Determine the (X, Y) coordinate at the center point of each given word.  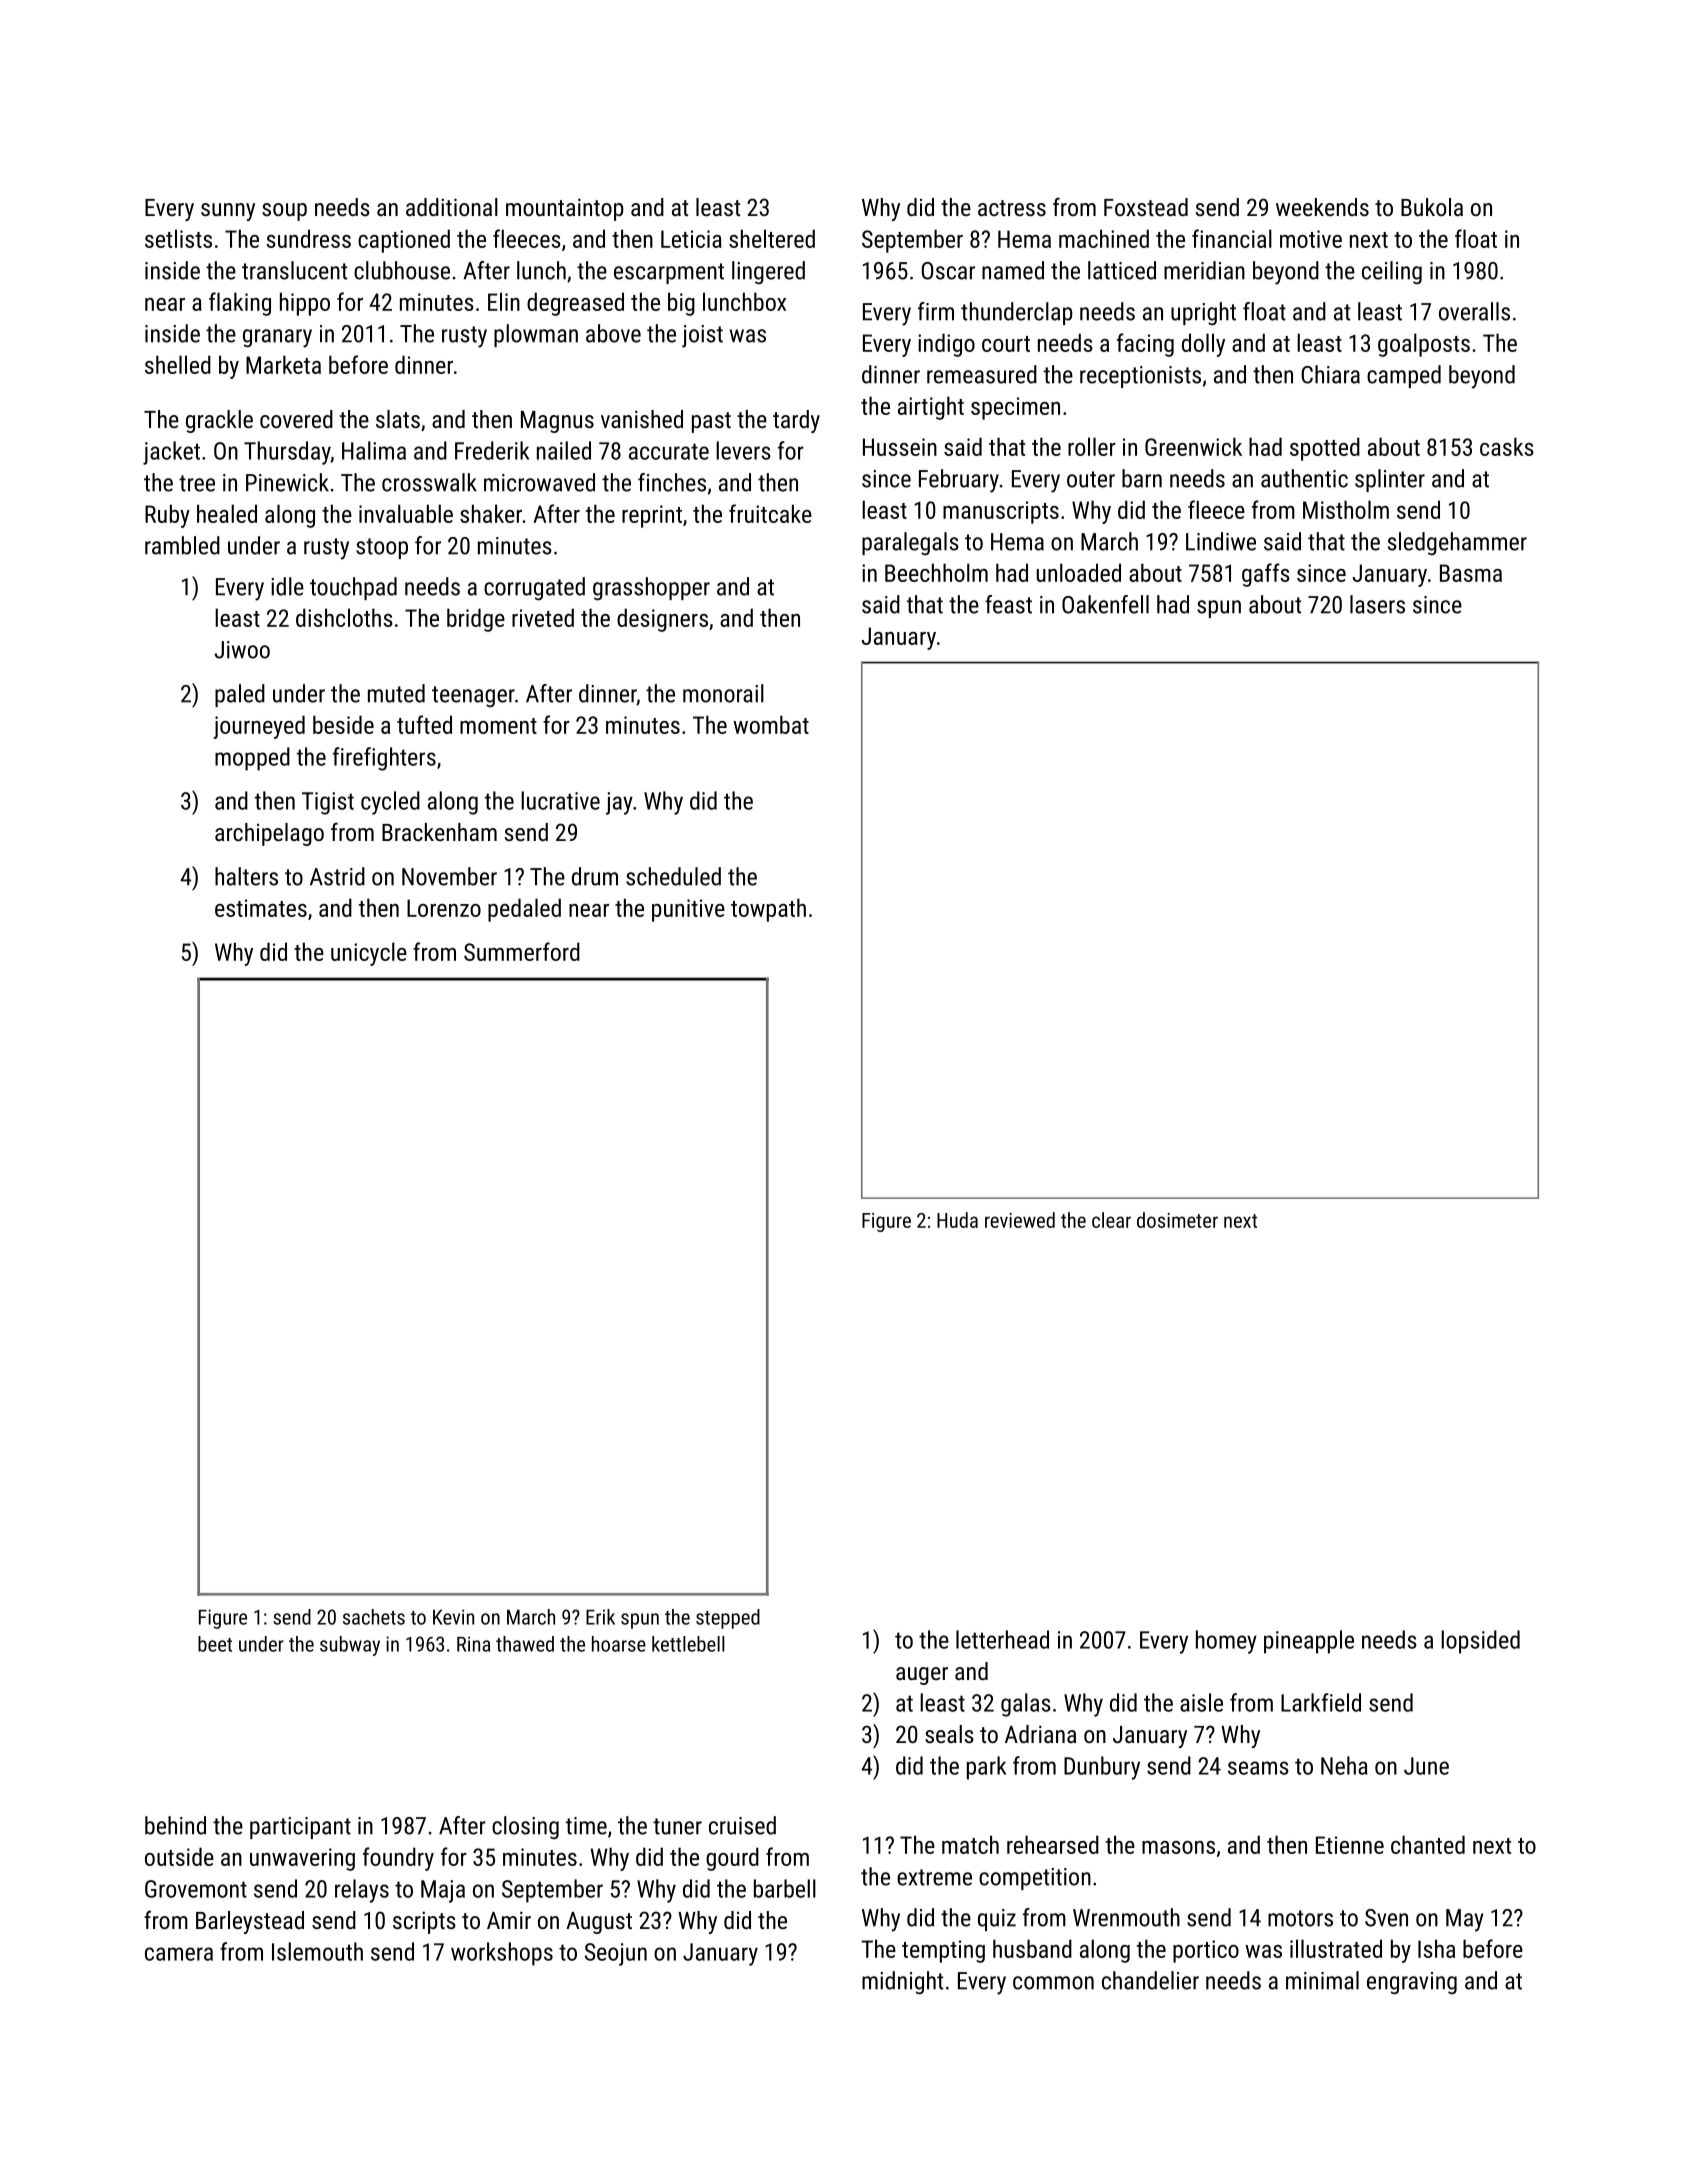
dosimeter (1177, 1220)
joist (702, 336)
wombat (771, 724)
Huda (957, 1220)
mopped (252, 759)
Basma (1471, 573)
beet (215, 1644)
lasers (1377, 604)
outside (179, 1856)
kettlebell (688, 1644)
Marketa (283, 364)
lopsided (1480, 1642)
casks (1507, 446)
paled (240, 695)
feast (1008, 604)
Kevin (453, 1617)
